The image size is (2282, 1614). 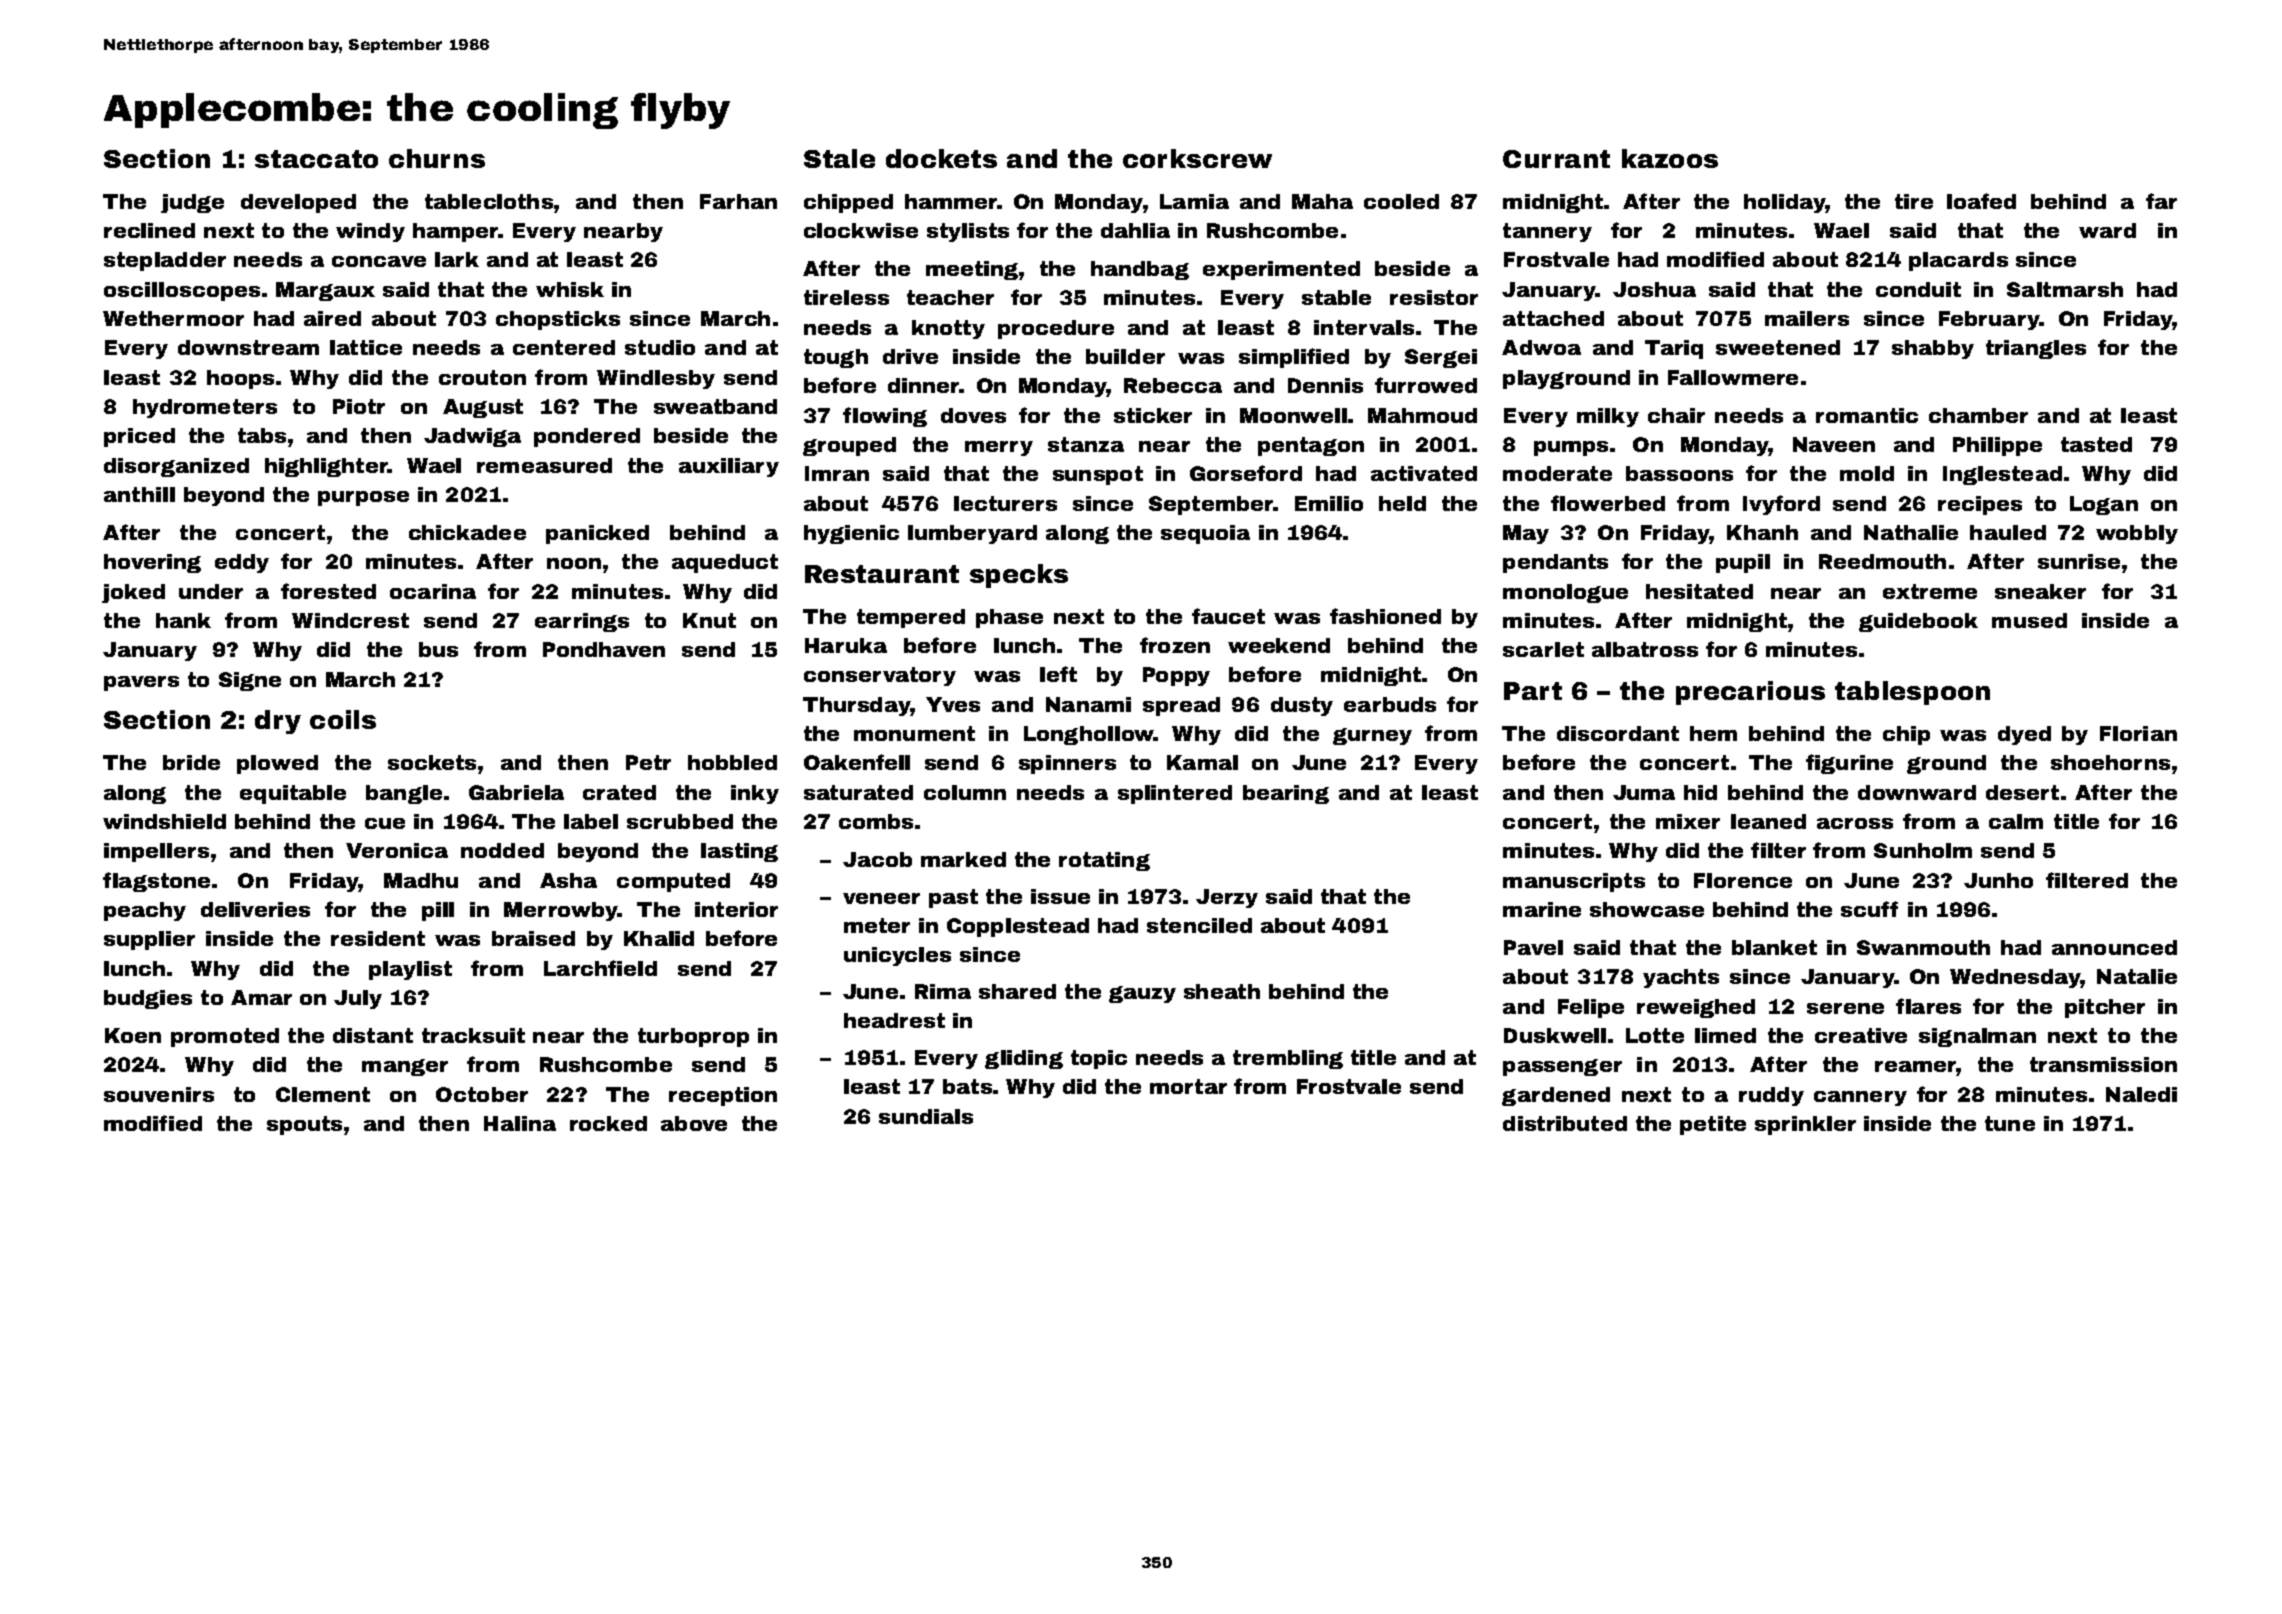 What do you see at coordinates (837, 473) in the screenshot?
I see `Imran` at bounding box center [837, 473].
